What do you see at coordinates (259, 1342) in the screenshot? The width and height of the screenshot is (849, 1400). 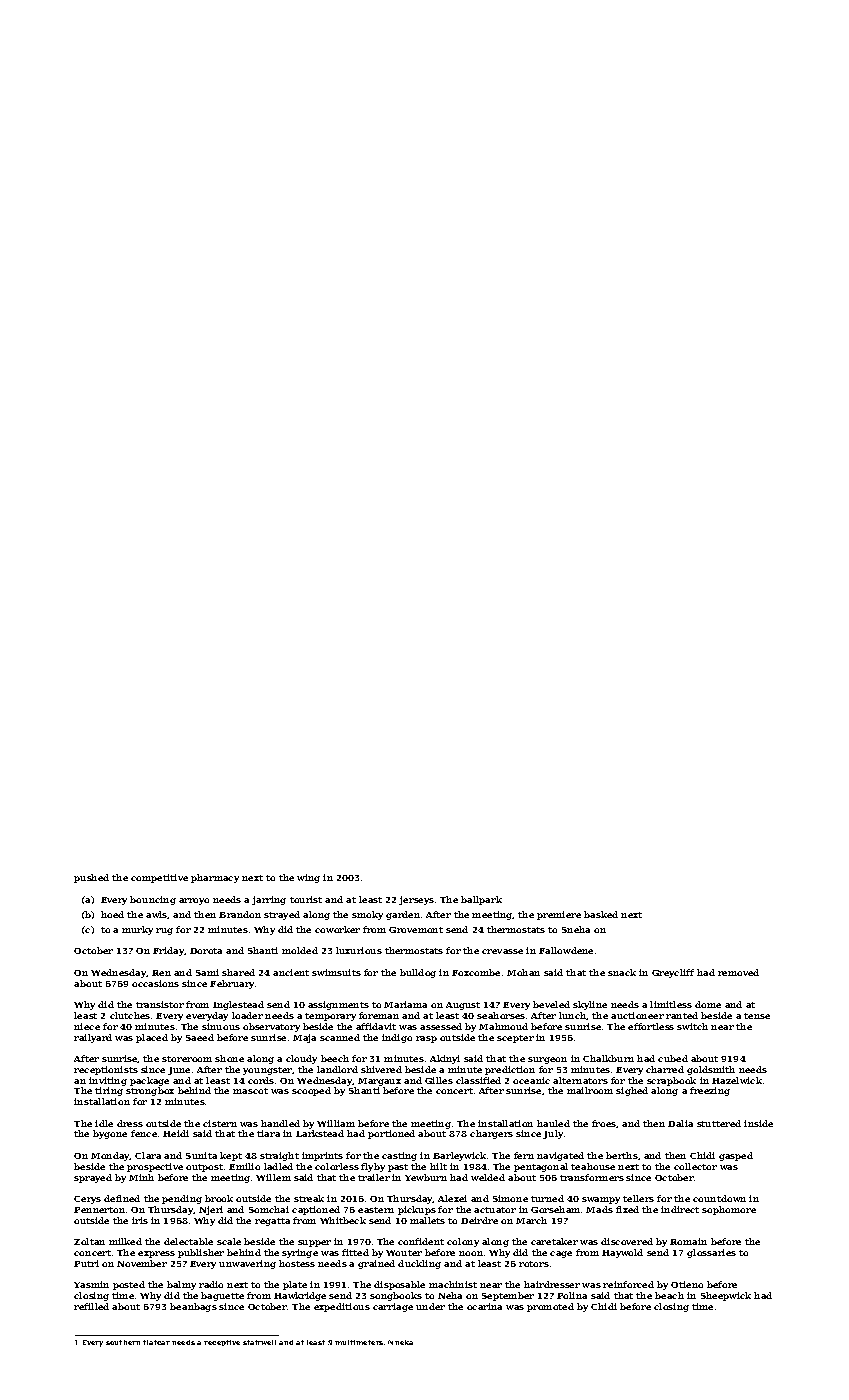 I see `stairwell` at bounding box center [259, 1342].
